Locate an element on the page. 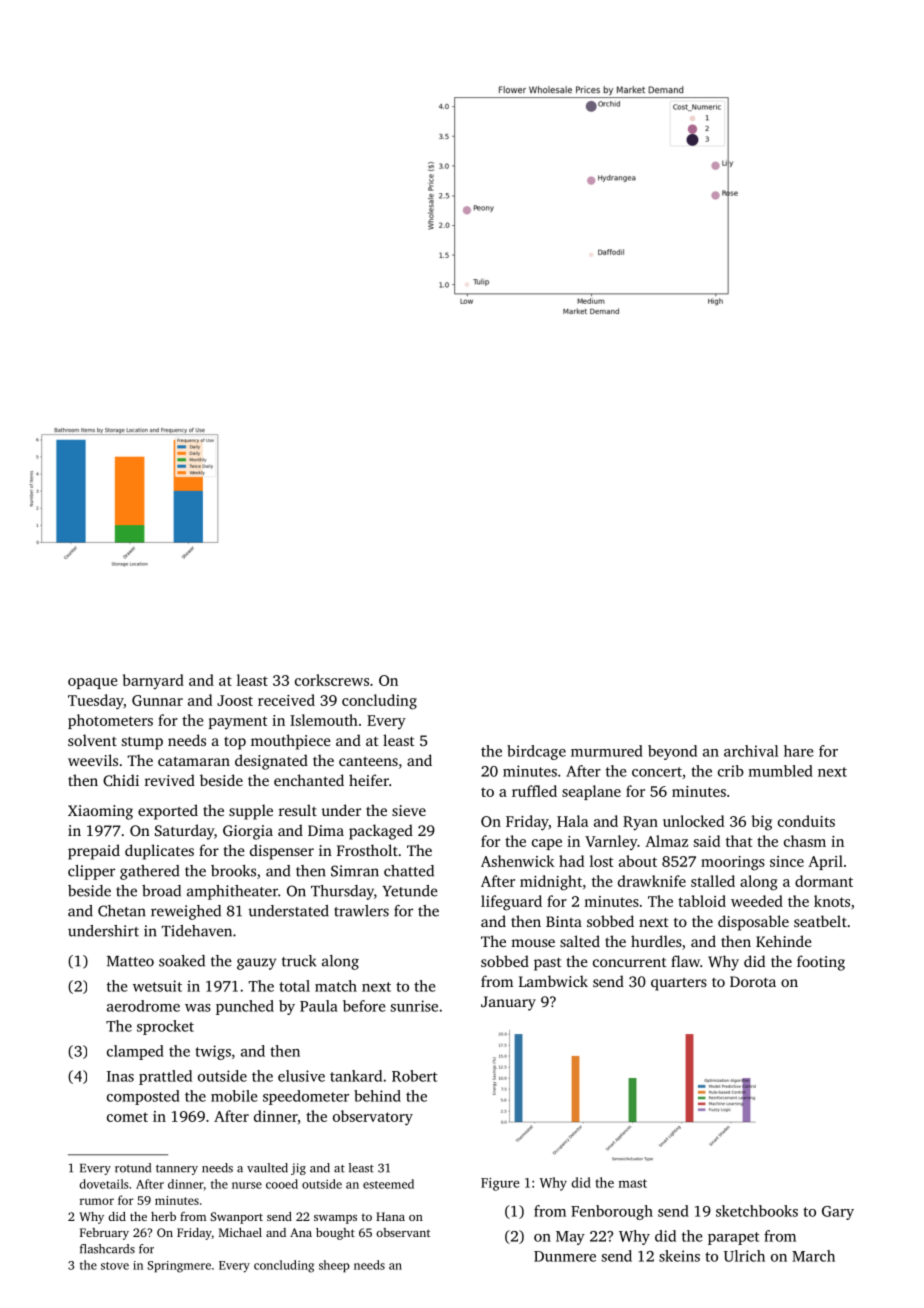  Giorgia is located at coordinates (248, 832).
